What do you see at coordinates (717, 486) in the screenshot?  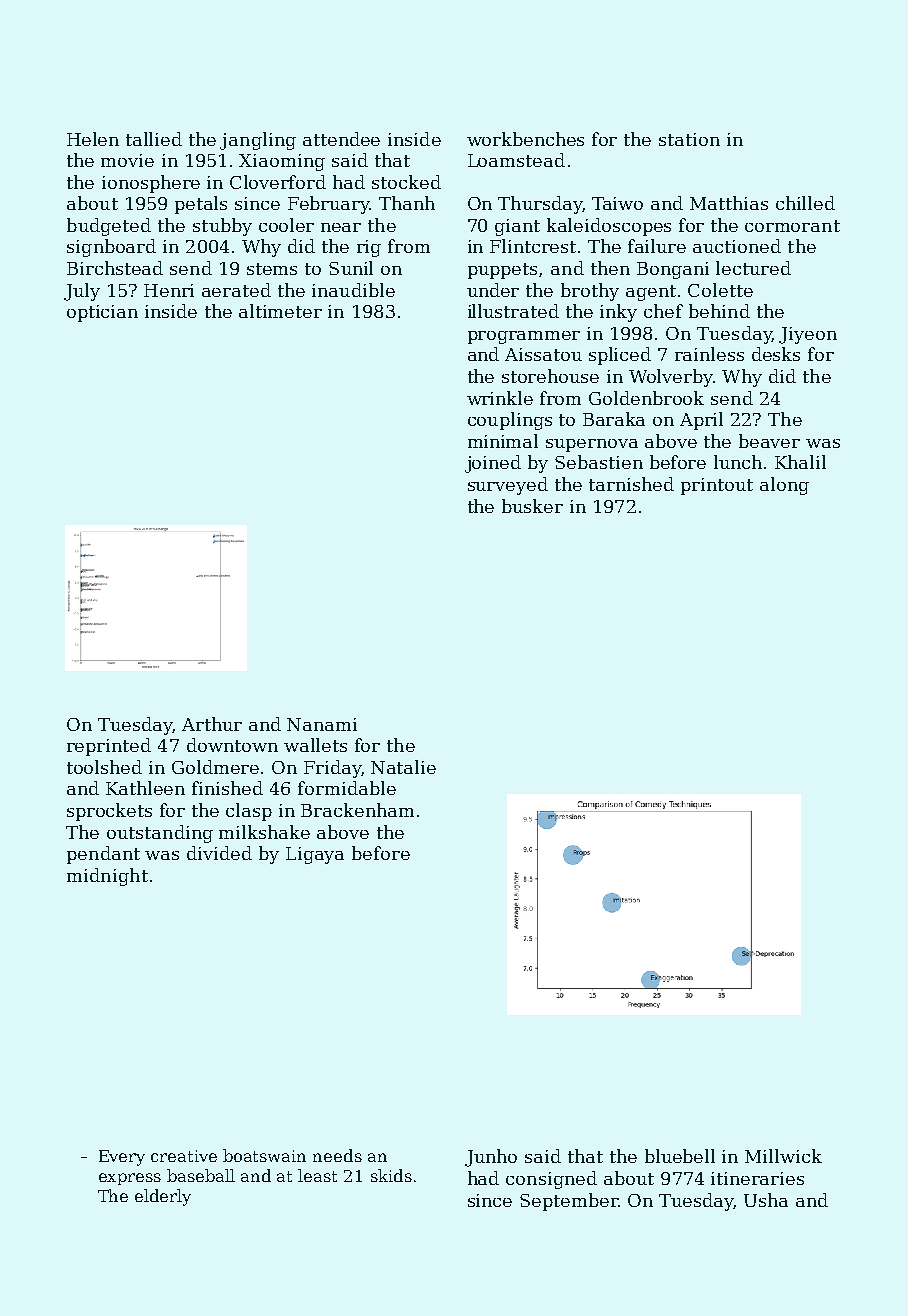 I see `printout` at bounding box center [717, 486].
